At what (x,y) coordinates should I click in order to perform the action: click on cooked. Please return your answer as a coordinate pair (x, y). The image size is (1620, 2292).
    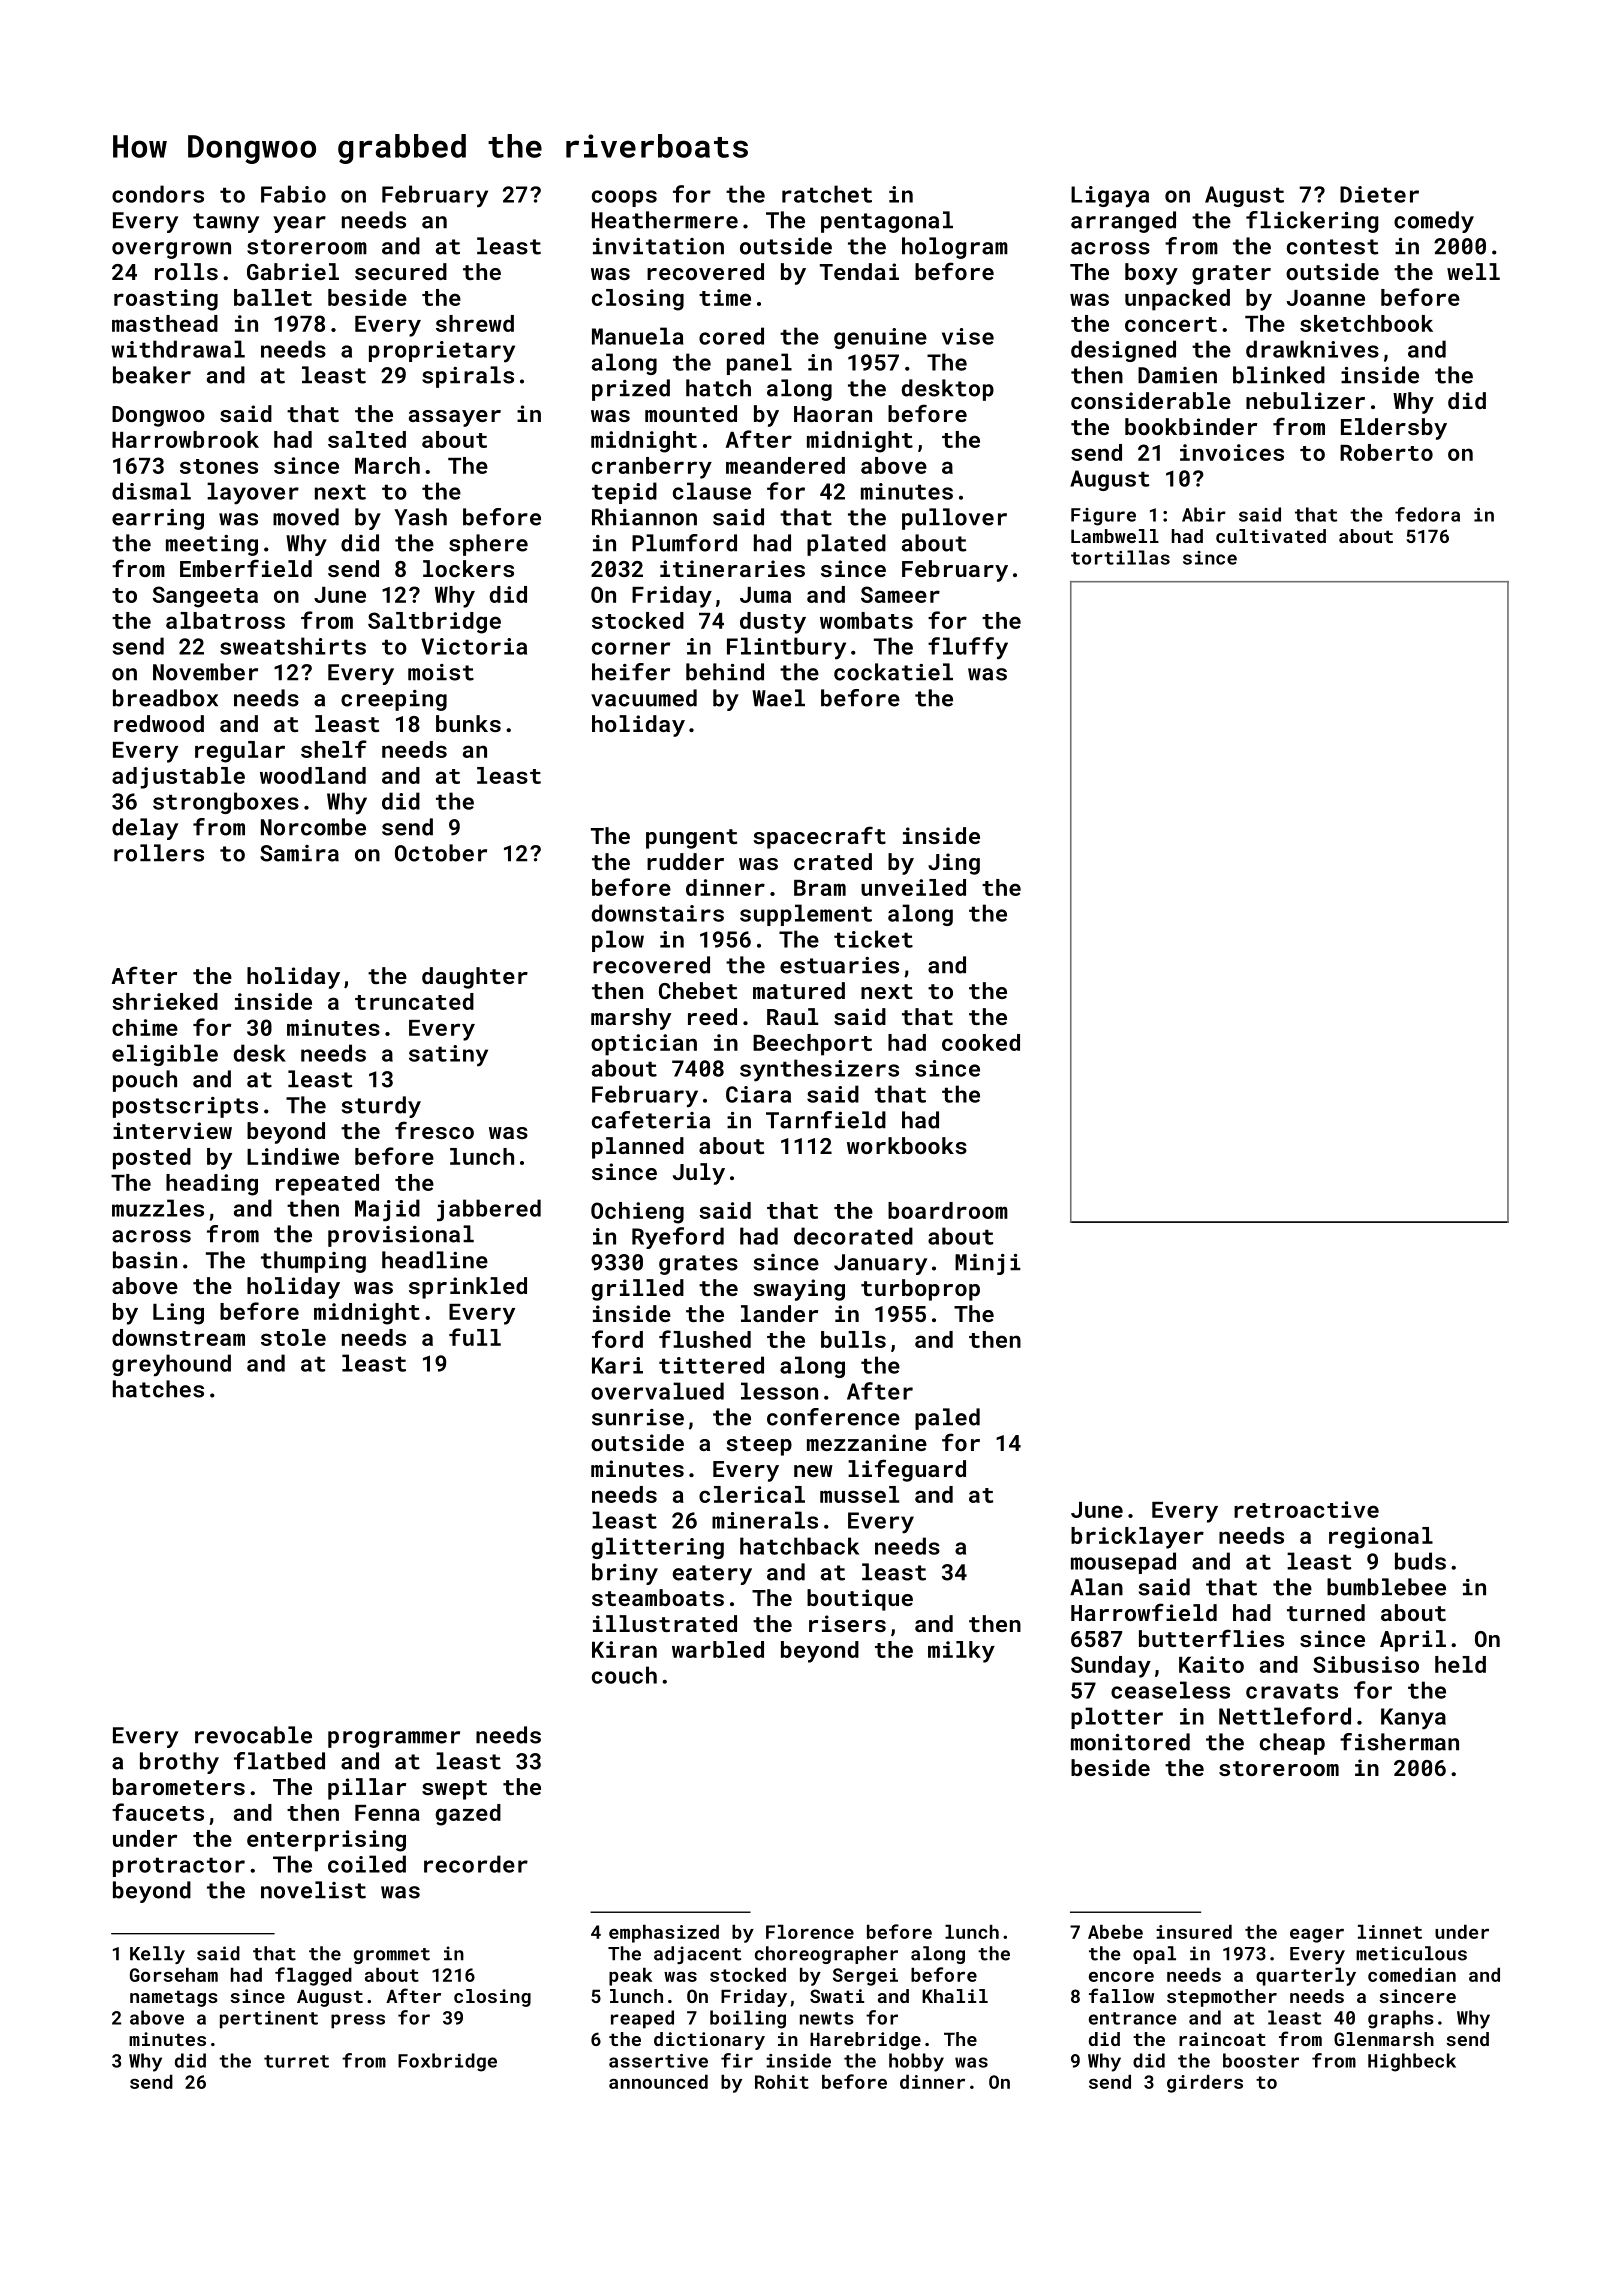
    Looking at the image, I should click on (981, 1042).
